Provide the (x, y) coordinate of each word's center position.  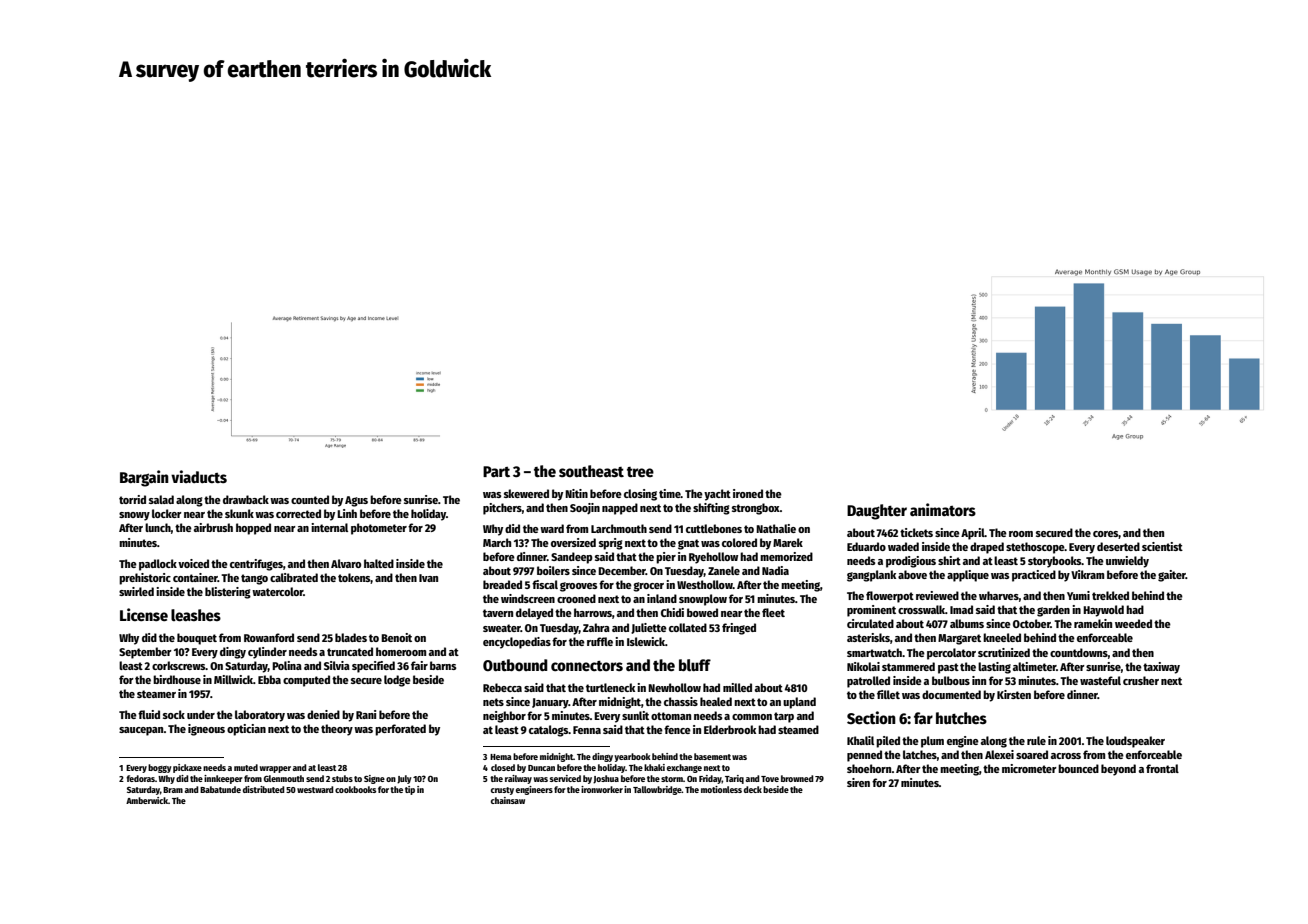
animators (943, 509)
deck (753, 789)
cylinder (267, 653)
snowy (134, 516)
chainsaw (508, 800)
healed (716, 701)
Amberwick (147, 800)
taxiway (1161, 668)
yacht (717, 495)
